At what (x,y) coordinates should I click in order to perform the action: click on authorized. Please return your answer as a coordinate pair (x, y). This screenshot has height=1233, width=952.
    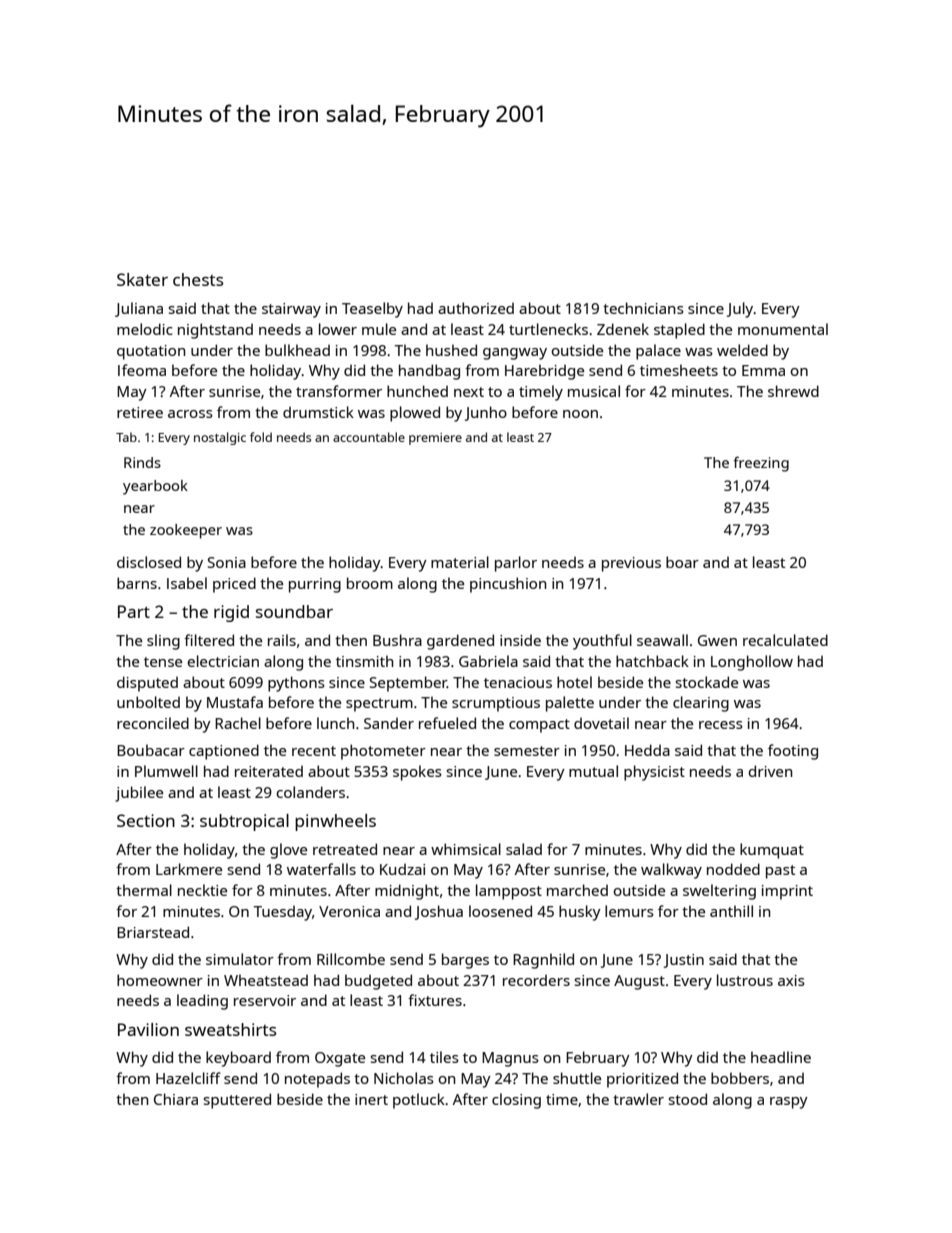
    Looking at the image, I should click on (476, 308).
